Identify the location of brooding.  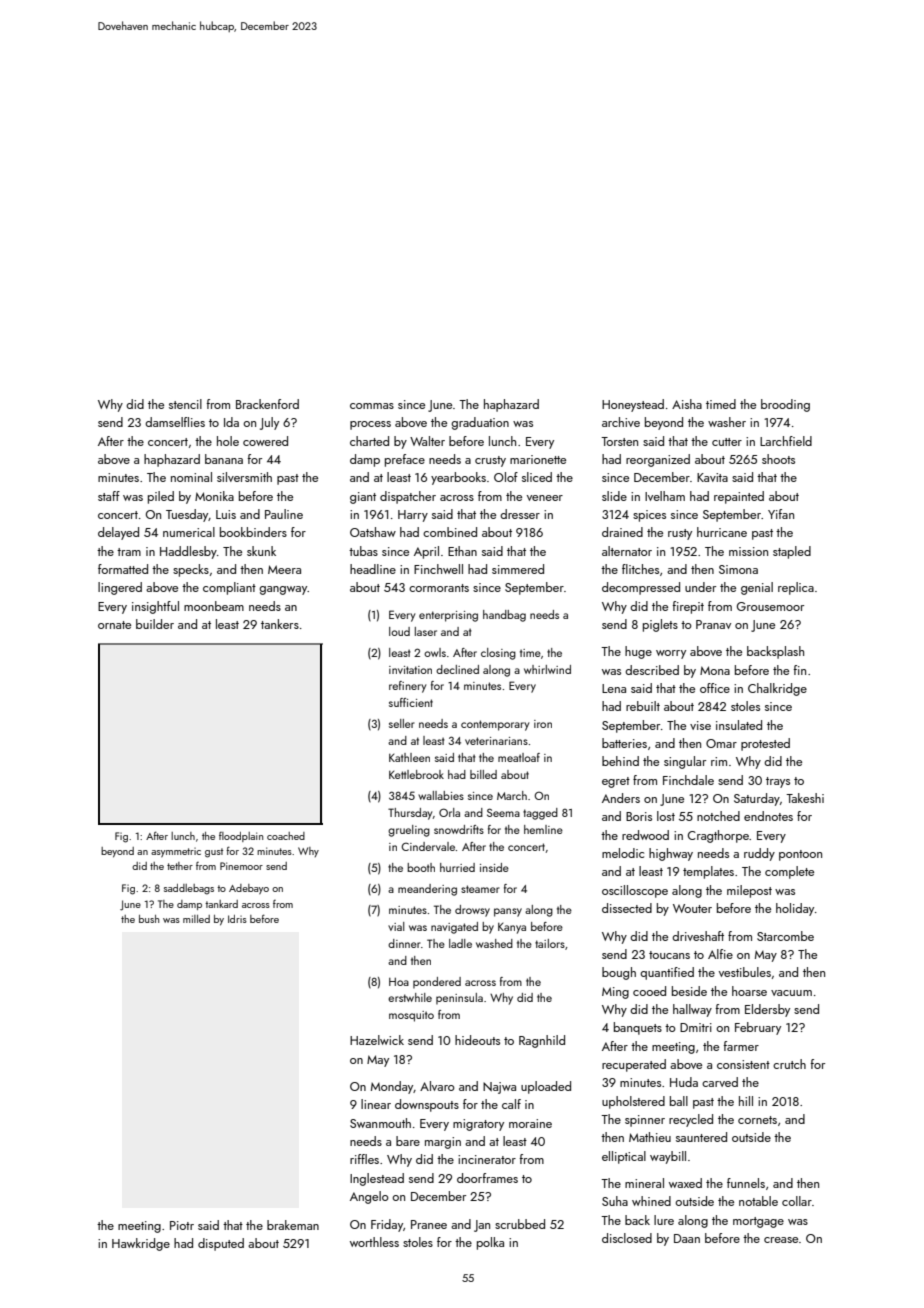
(785, 405).
